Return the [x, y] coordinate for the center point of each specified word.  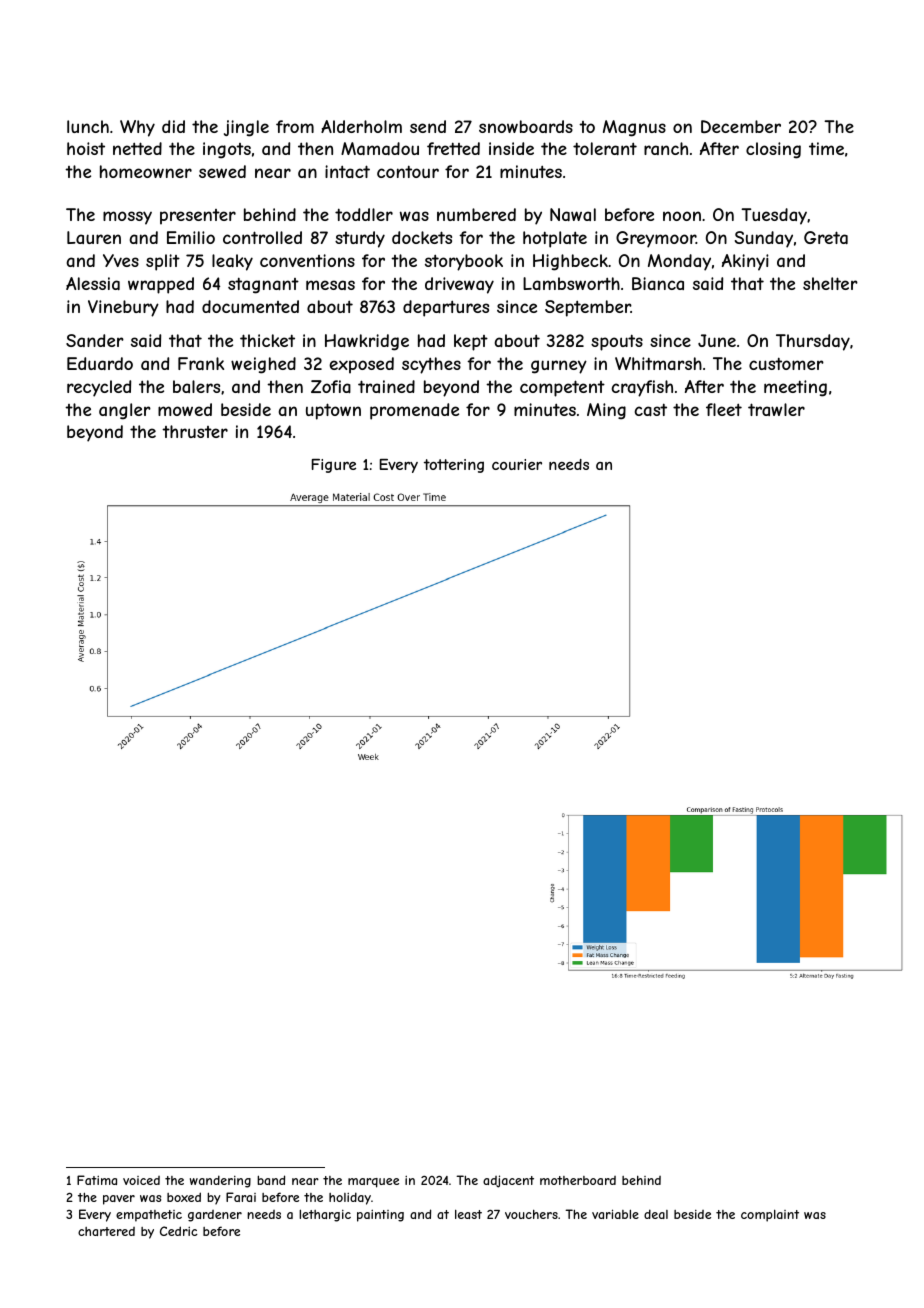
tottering [454, 466]
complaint [770, 1216]
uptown [333, 411]
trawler [776, 409]
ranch [666, 148]
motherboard [578, 1180]
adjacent [508, 1181]
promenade [414, 411]
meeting [795, 388]
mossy [127, 218]
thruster [195, 431]
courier [517, 464]
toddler [364, 214]
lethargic [325, 1215]
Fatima [97, 1180]
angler [125, 411]
